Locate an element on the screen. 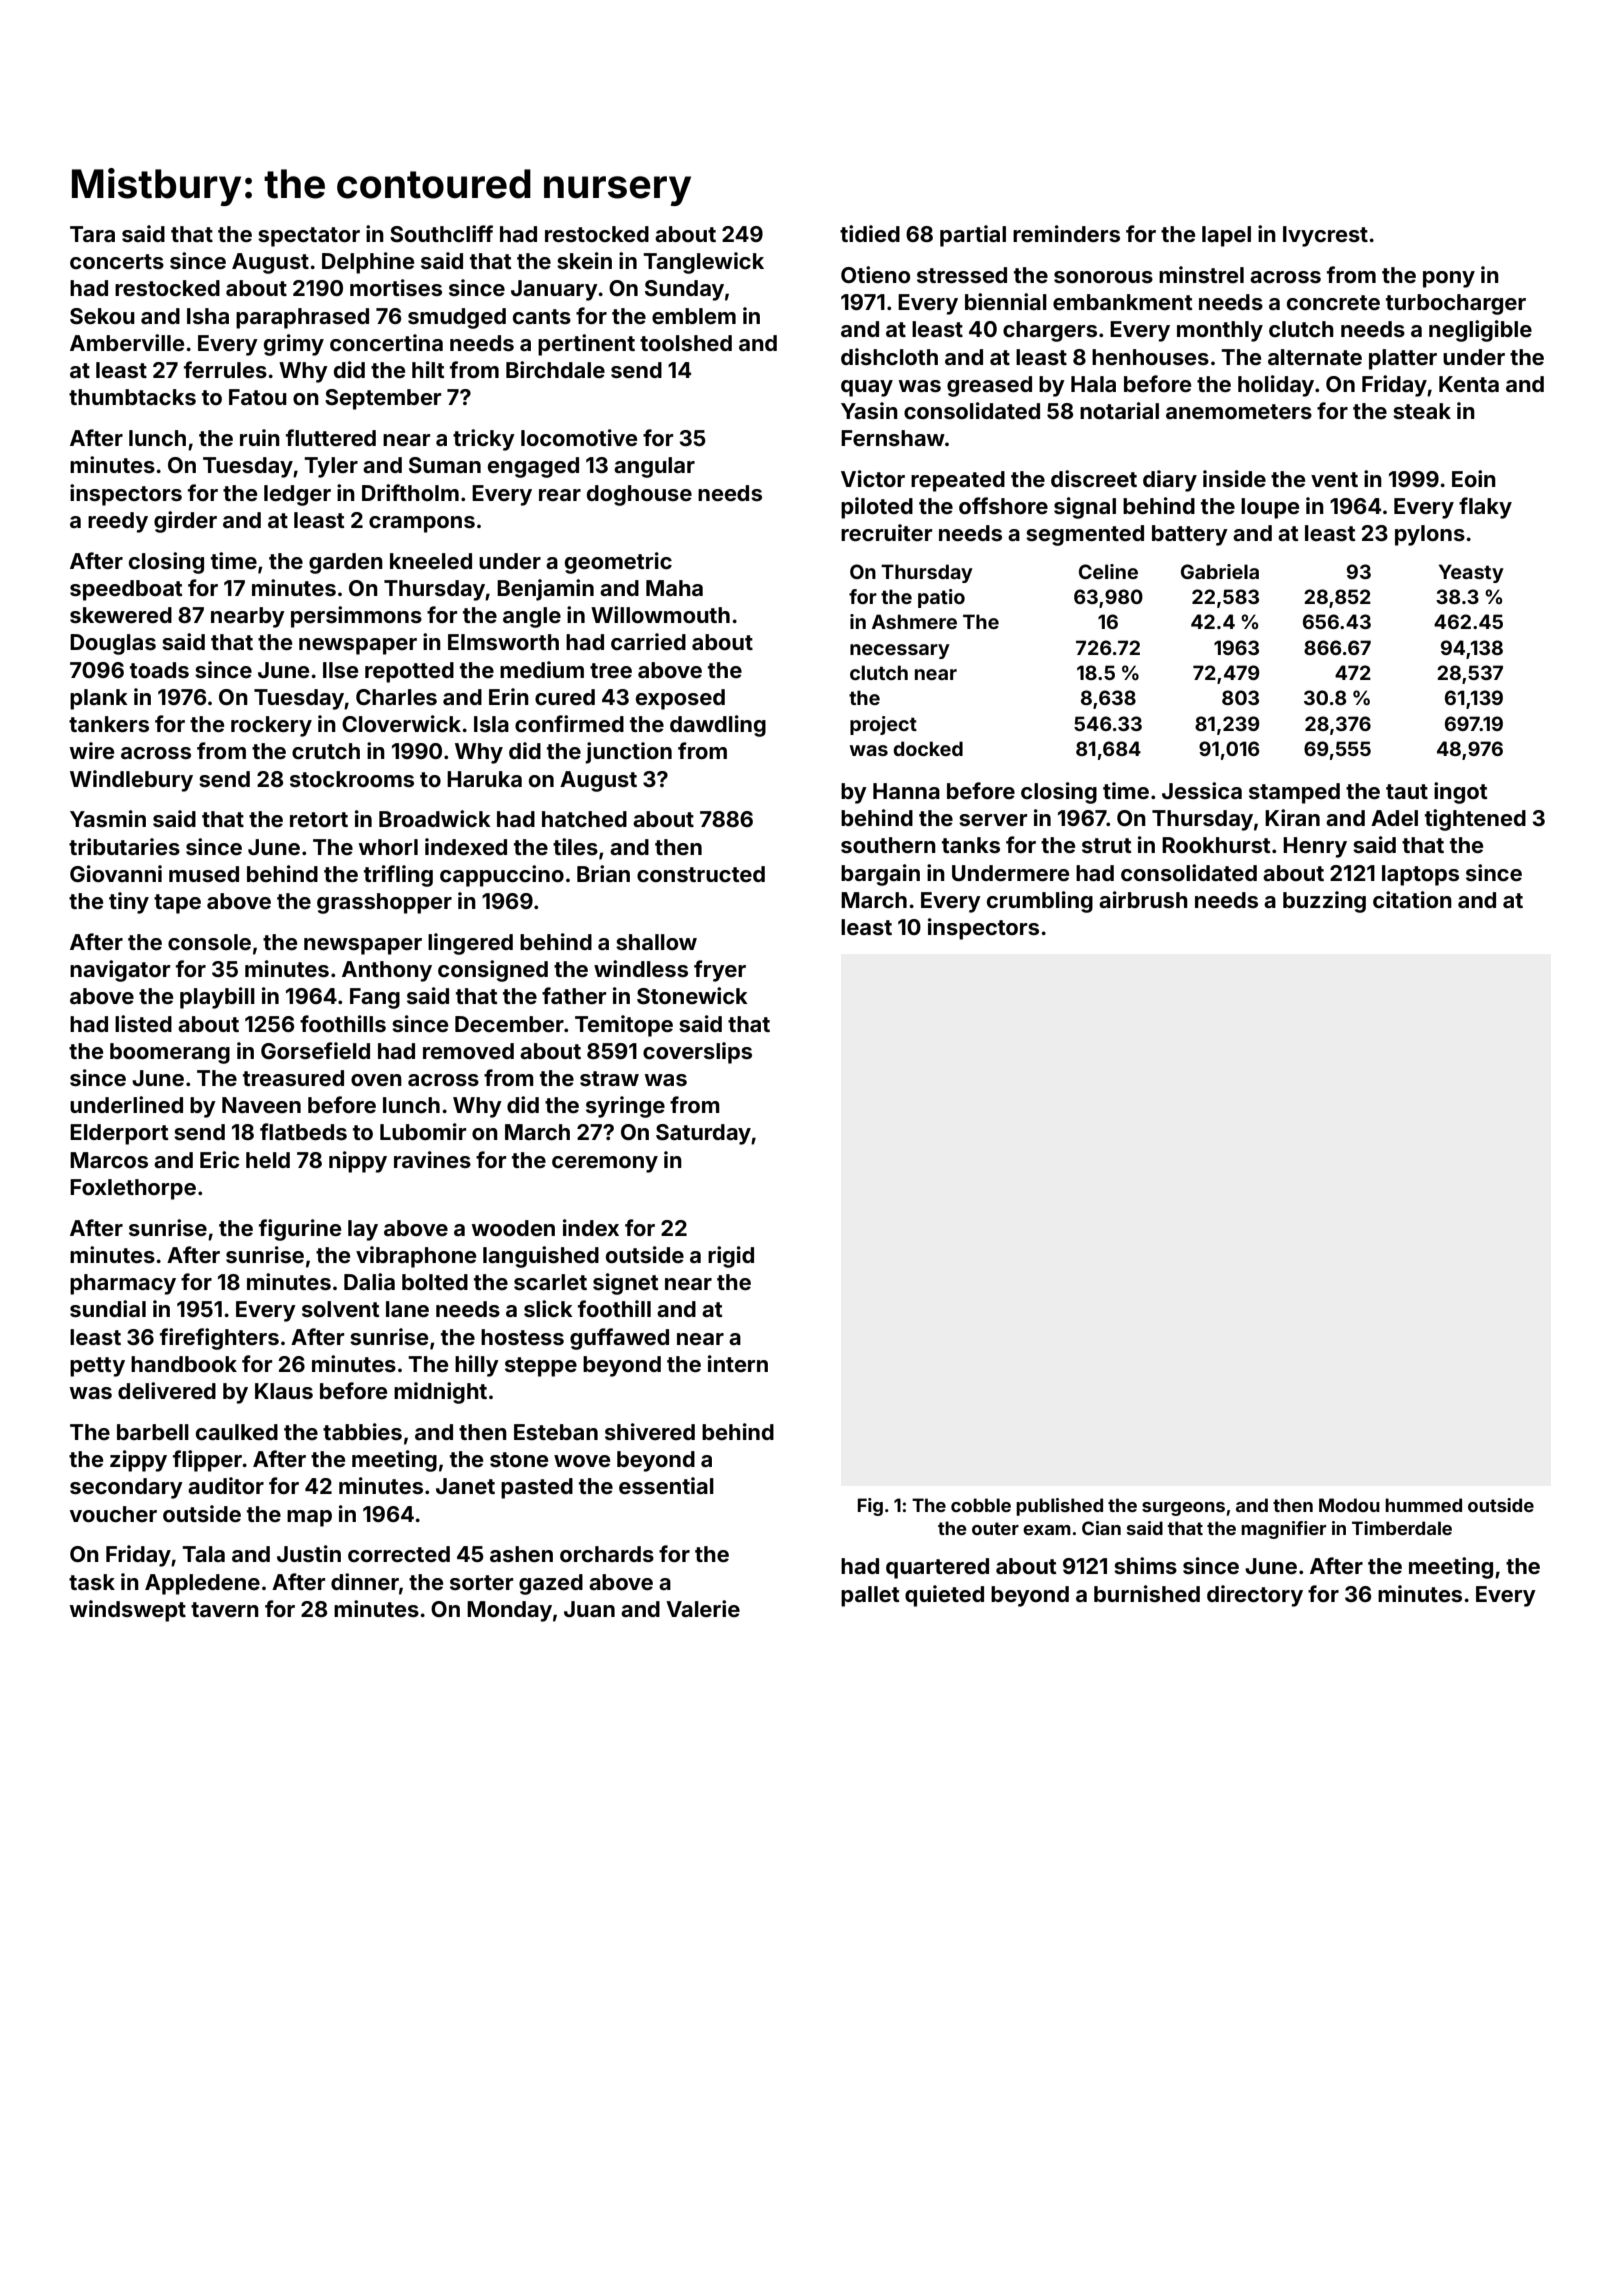  zippy is located at coordinates (138, 1461).
